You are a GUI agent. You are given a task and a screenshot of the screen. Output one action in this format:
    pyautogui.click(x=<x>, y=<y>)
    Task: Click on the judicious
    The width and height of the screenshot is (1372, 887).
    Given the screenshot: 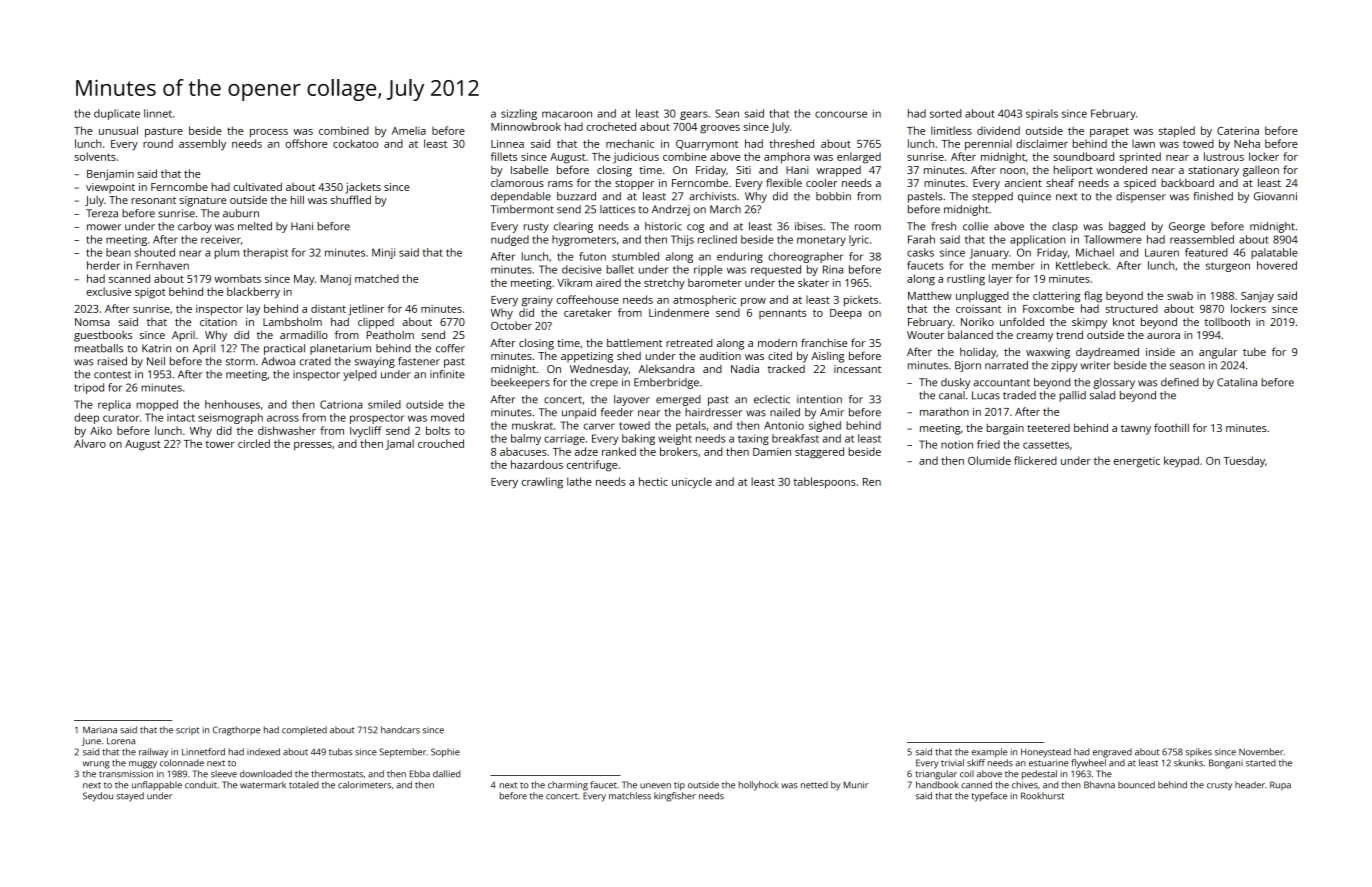 What is the action you would take?
    pyautogui.click(x=636, y=158)
